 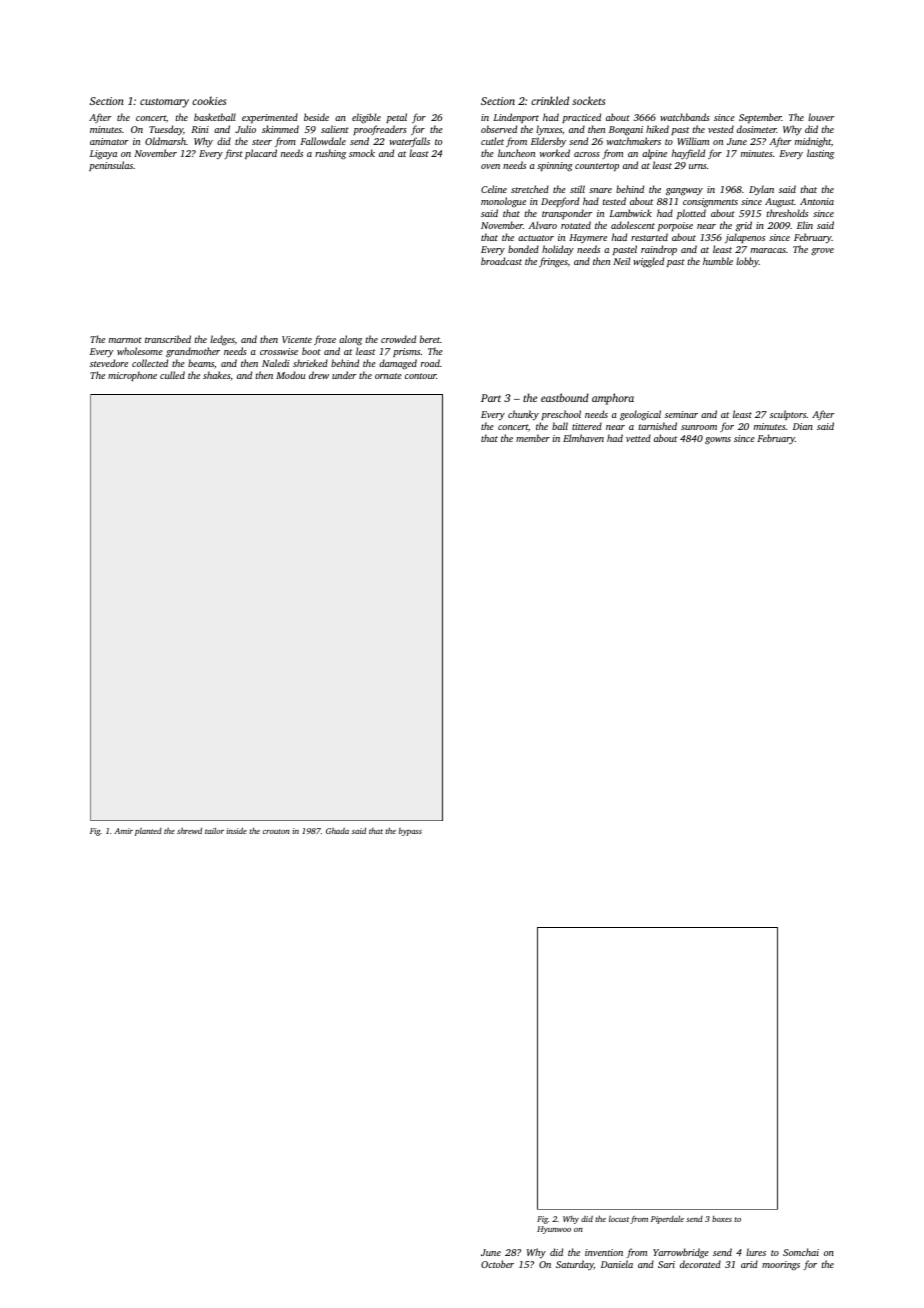 What do you see at coordinates (583, 438) in the image?
I see `Elmhaven` at bounding box center [583, 438].
